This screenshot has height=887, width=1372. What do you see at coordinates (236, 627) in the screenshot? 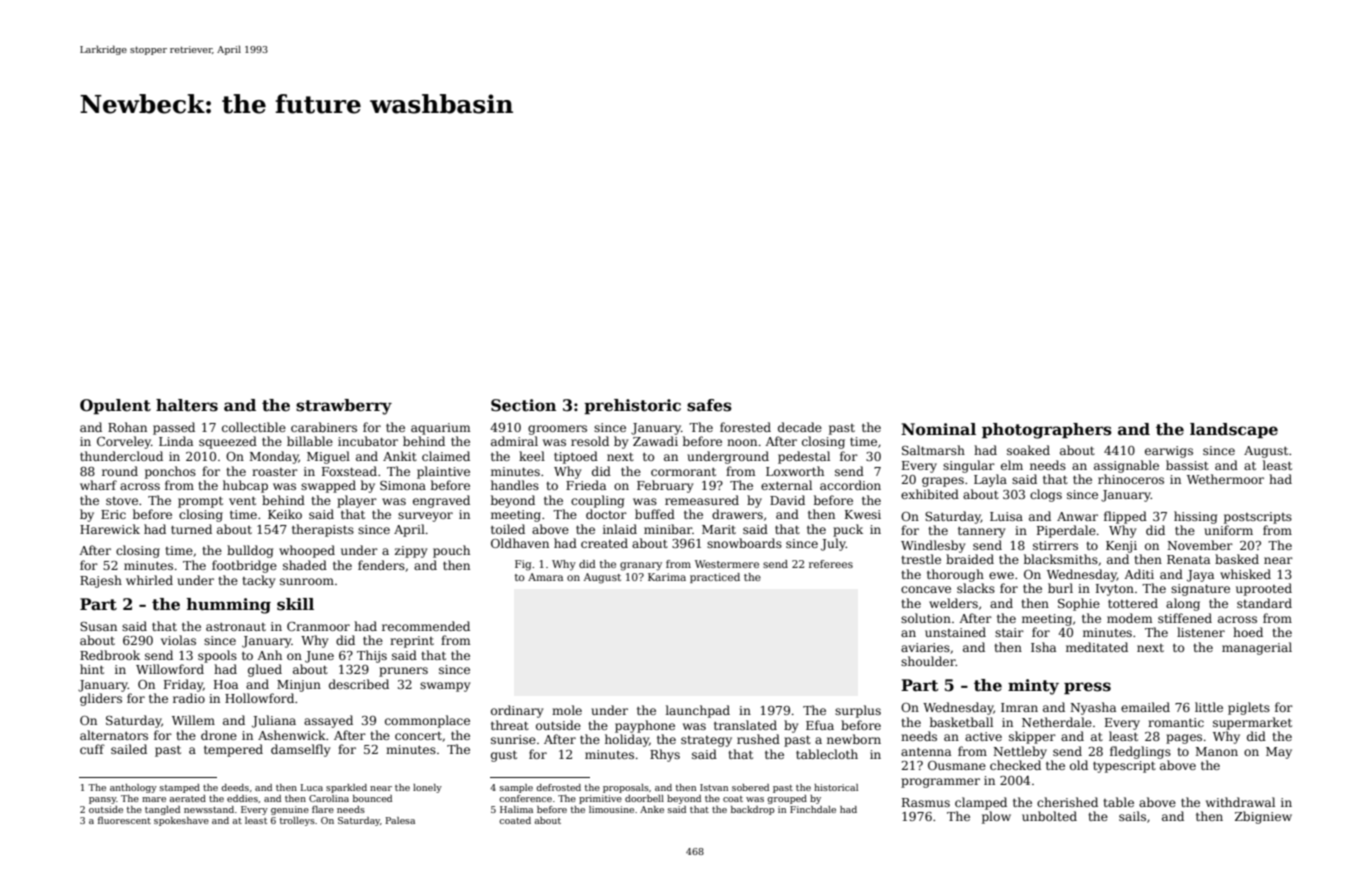
I see `astronaut` at bounding box center [236, 627].
